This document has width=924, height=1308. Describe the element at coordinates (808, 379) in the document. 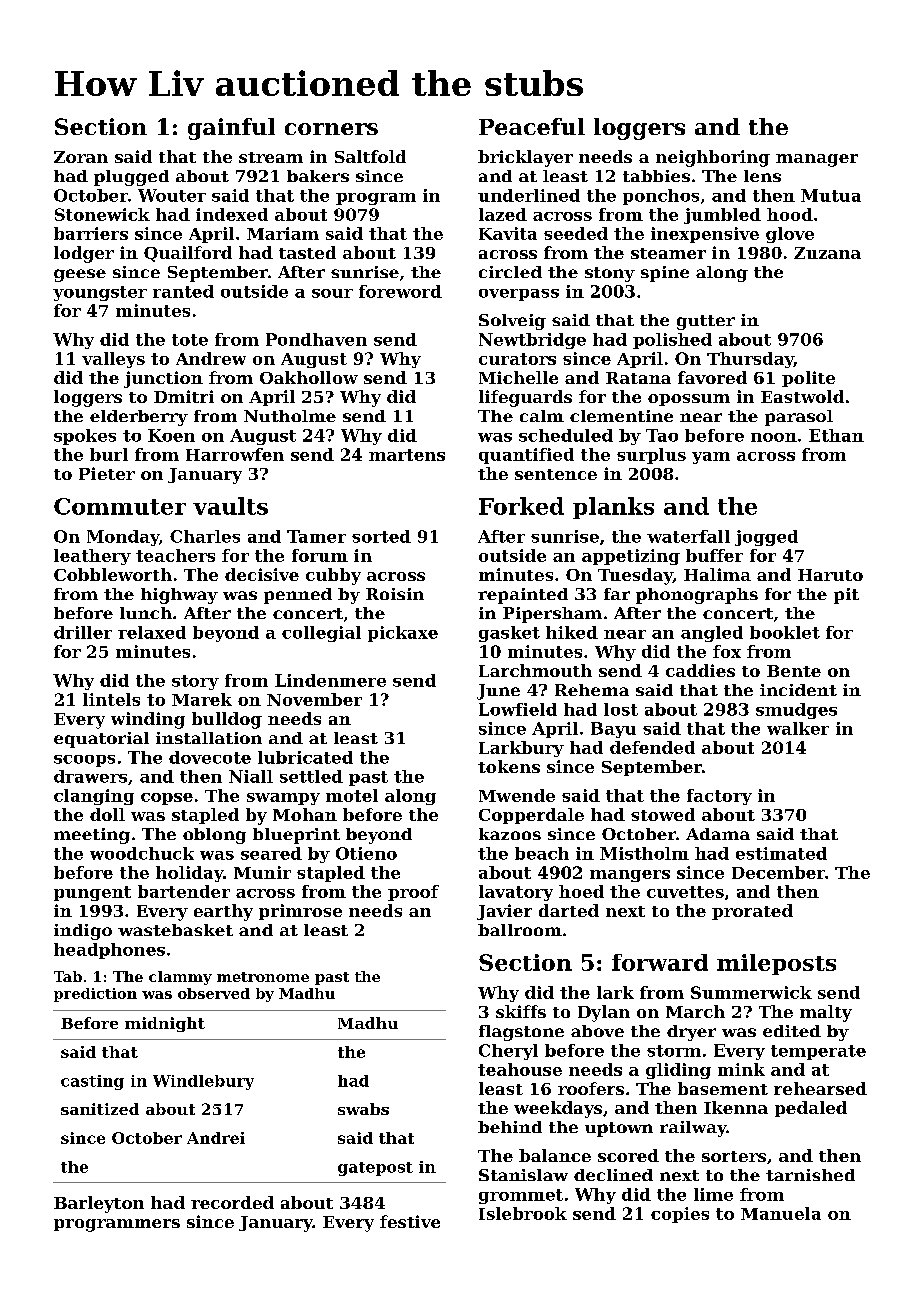

I see `polite` at that location.
